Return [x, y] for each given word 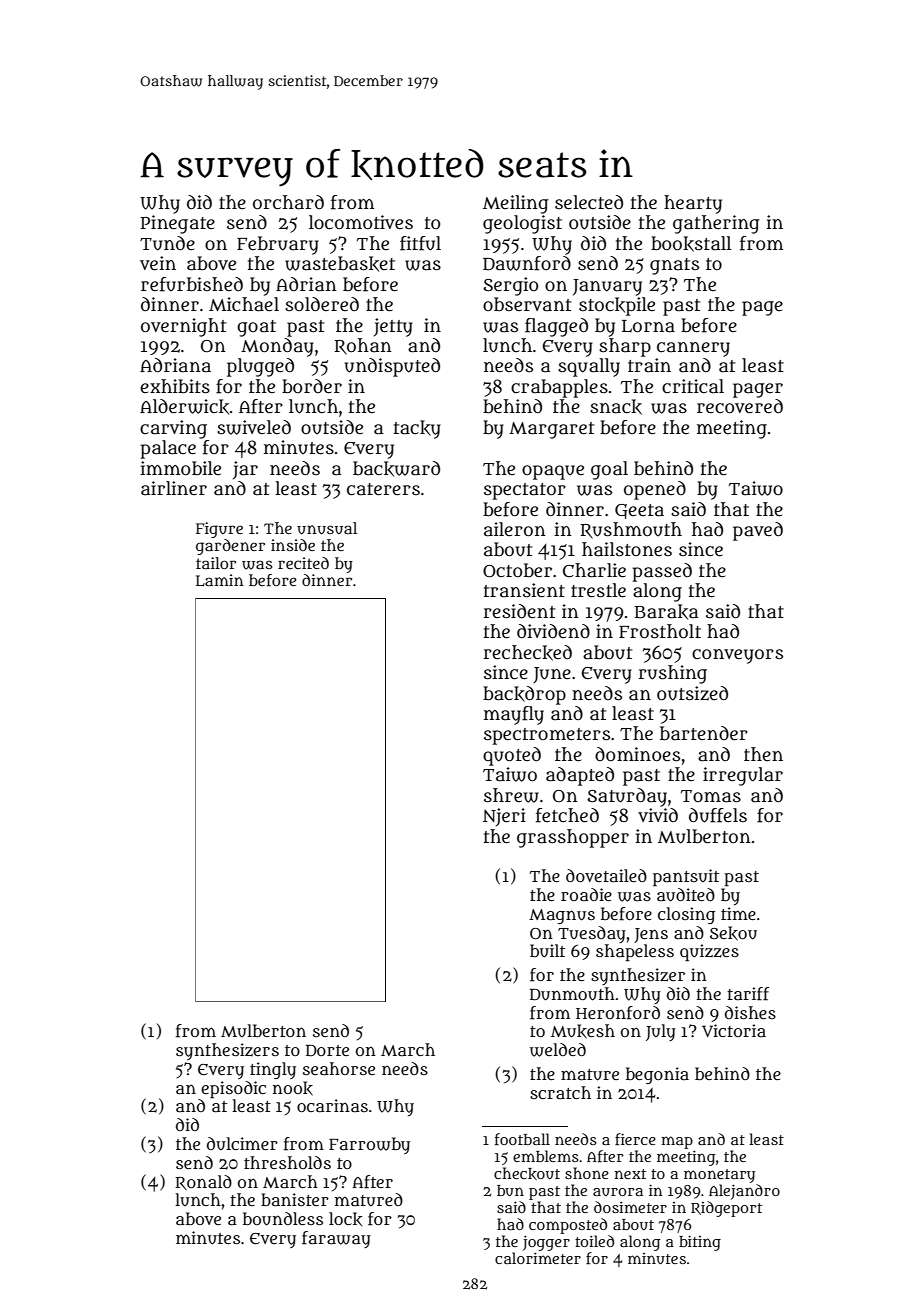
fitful [420, 243]
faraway [336, 1239]
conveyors [737, 656]
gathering [716, 224]
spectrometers [547, 736]
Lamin [220, 580]
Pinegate [178, 224]
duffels [718, 815]
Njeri [504, 817]
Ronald [203, 1182]
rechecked [528, 653]
